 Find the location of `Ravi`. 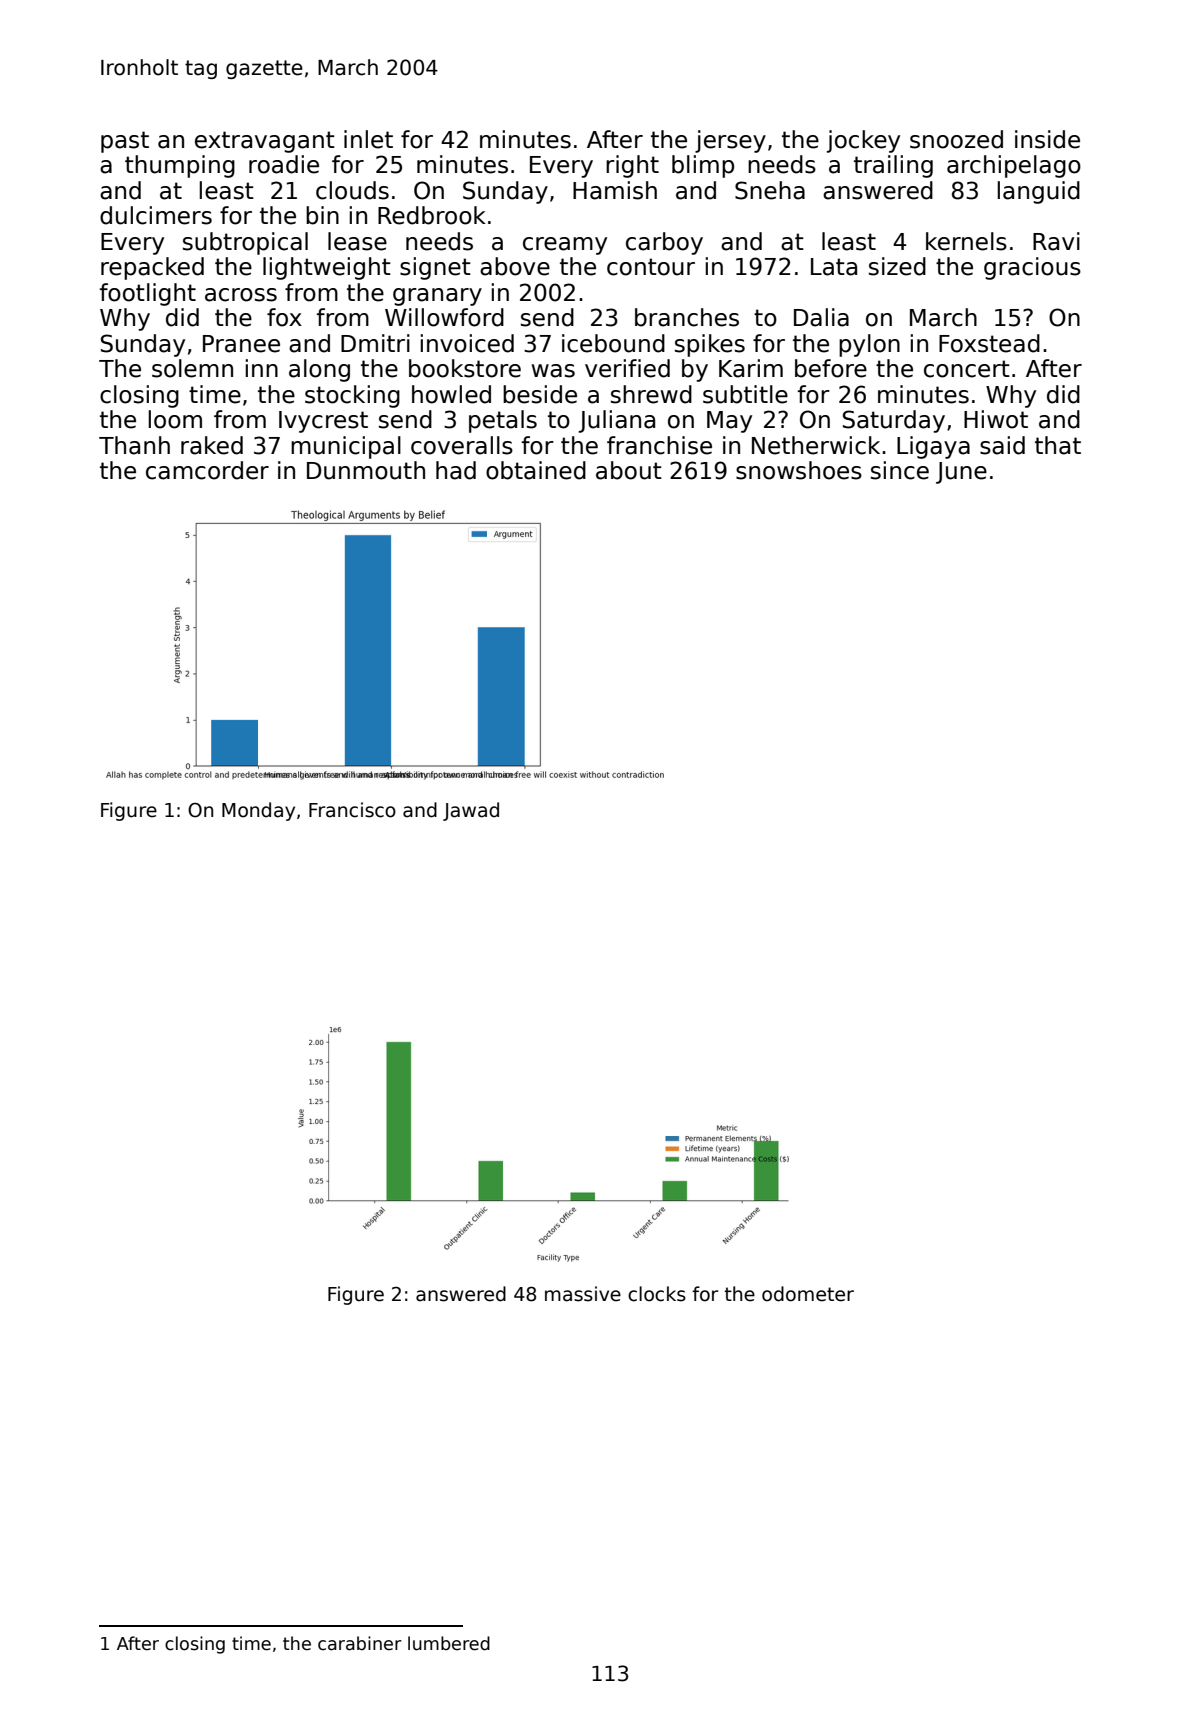

Ravi is located at coordinates (1056, 241).
